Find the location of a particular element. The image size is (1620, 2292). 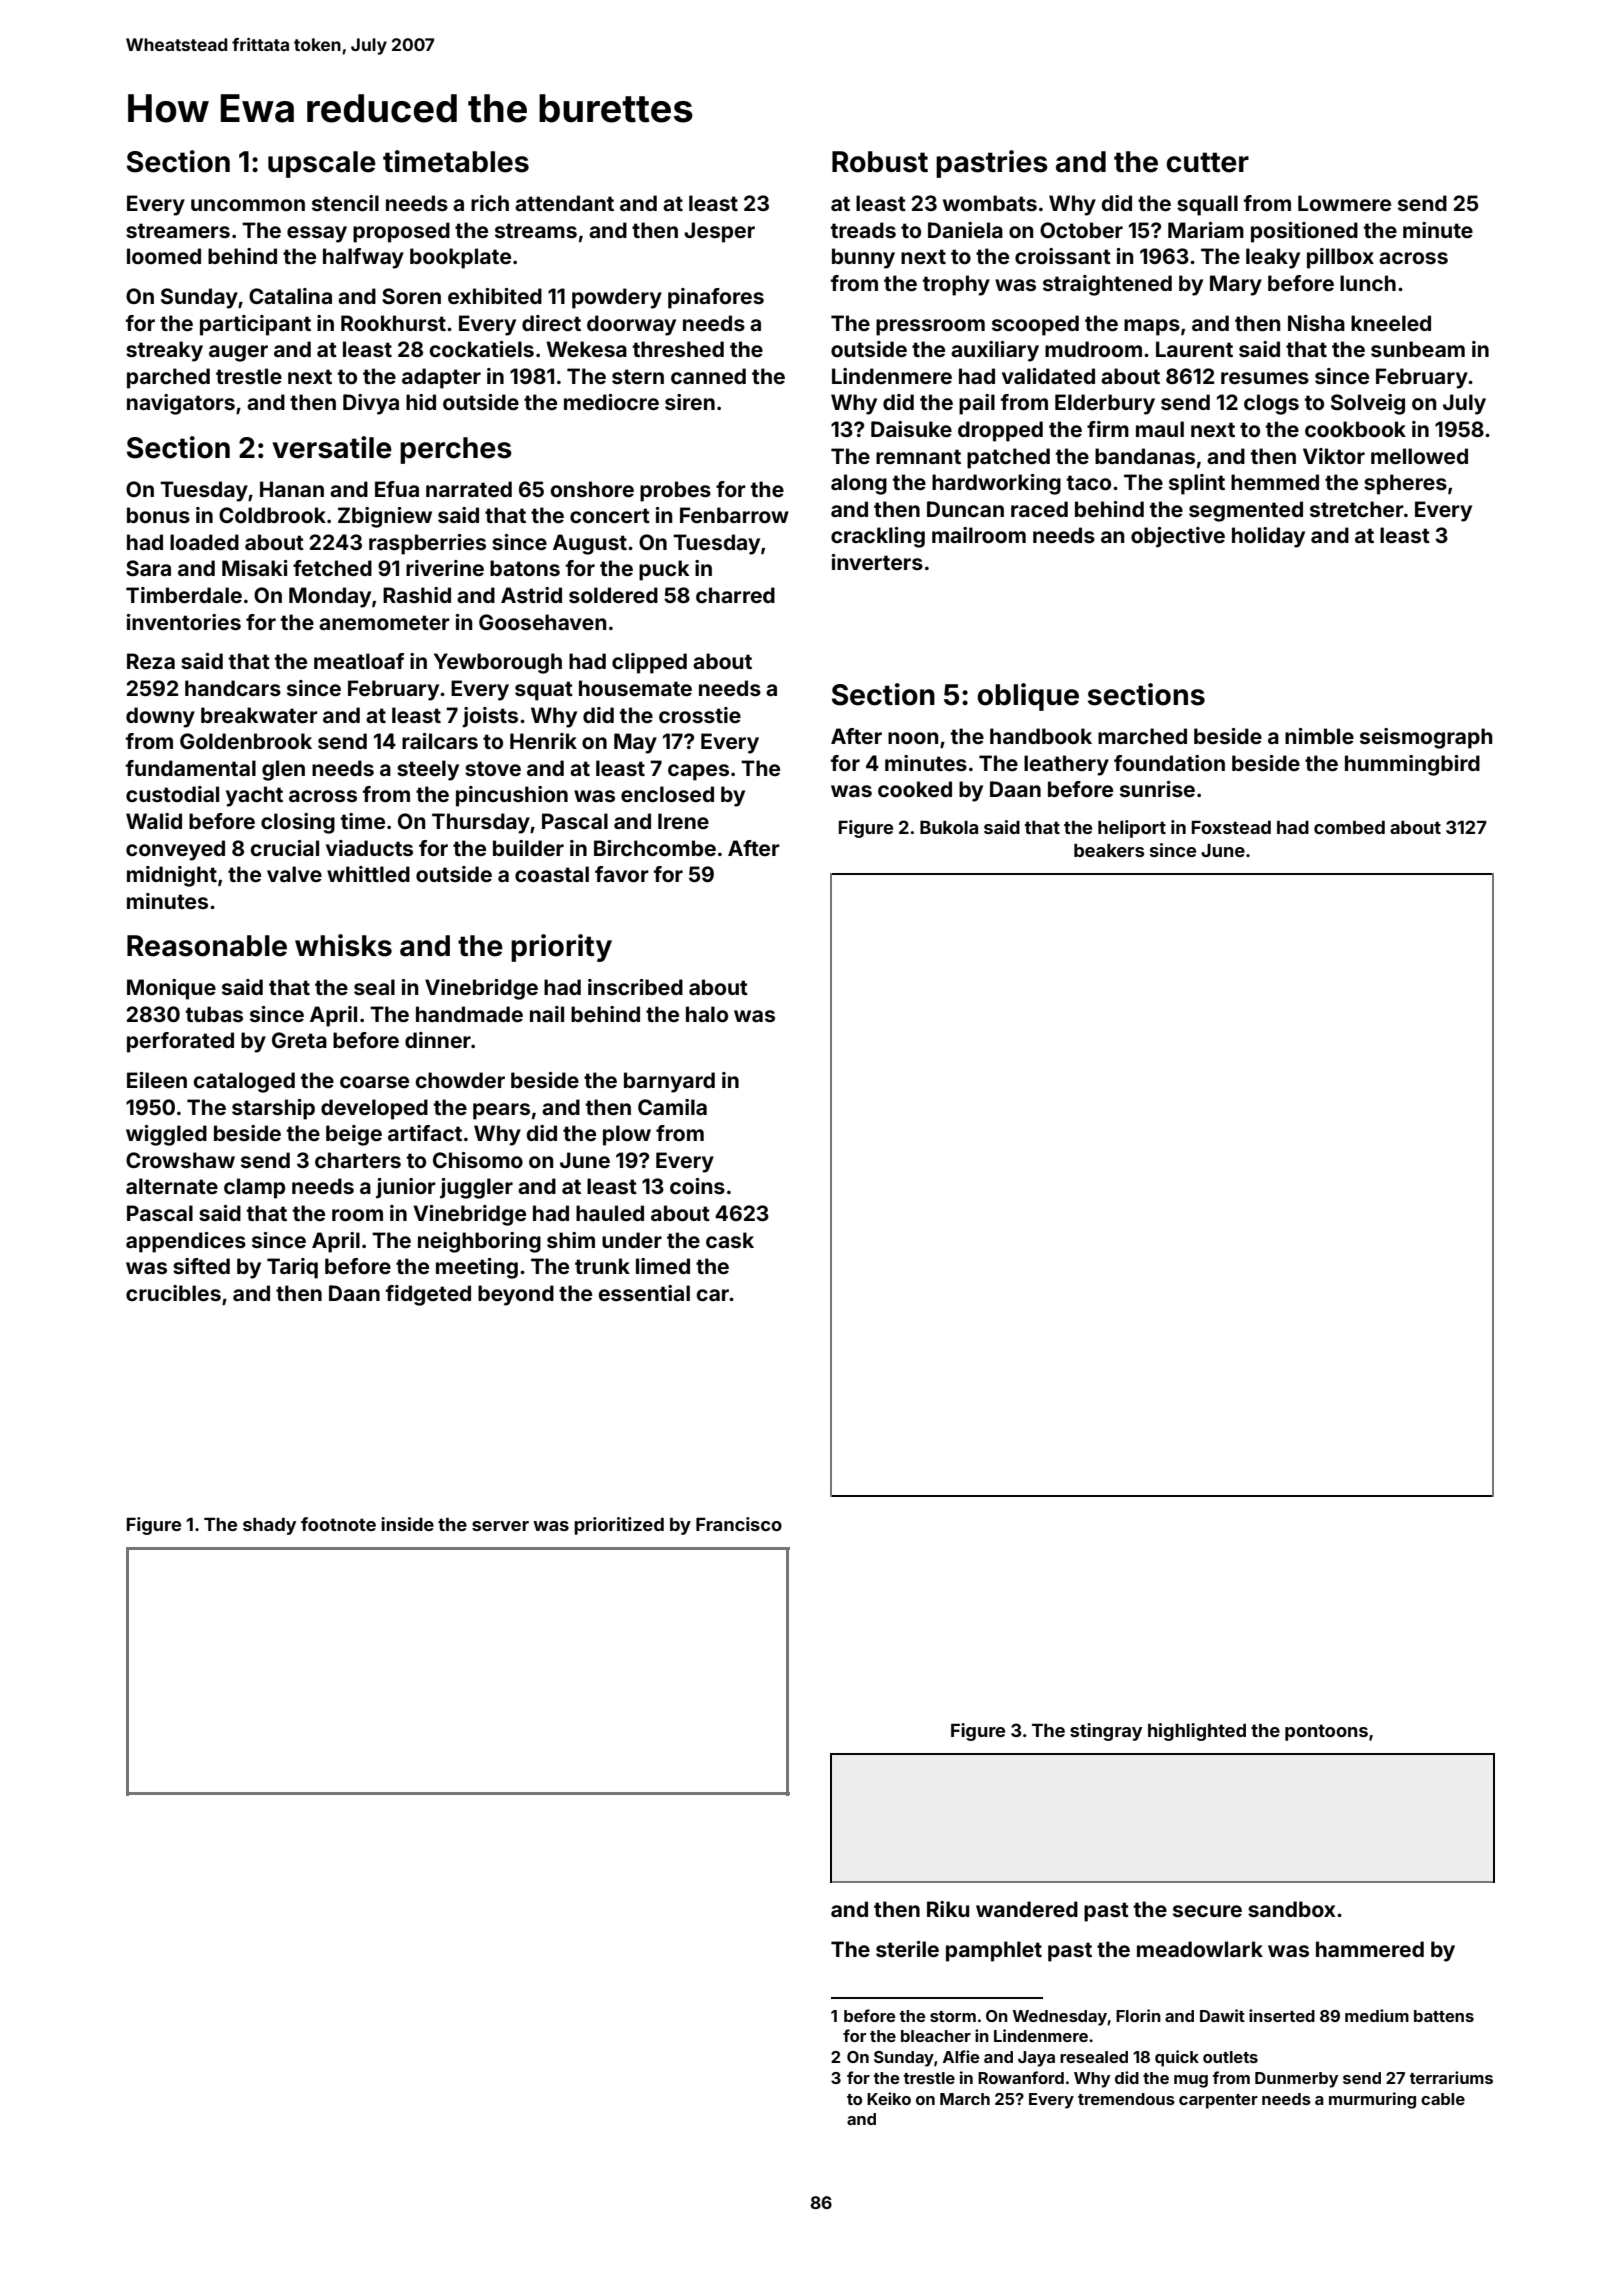

Monique is located at coordinates (171, 989).
